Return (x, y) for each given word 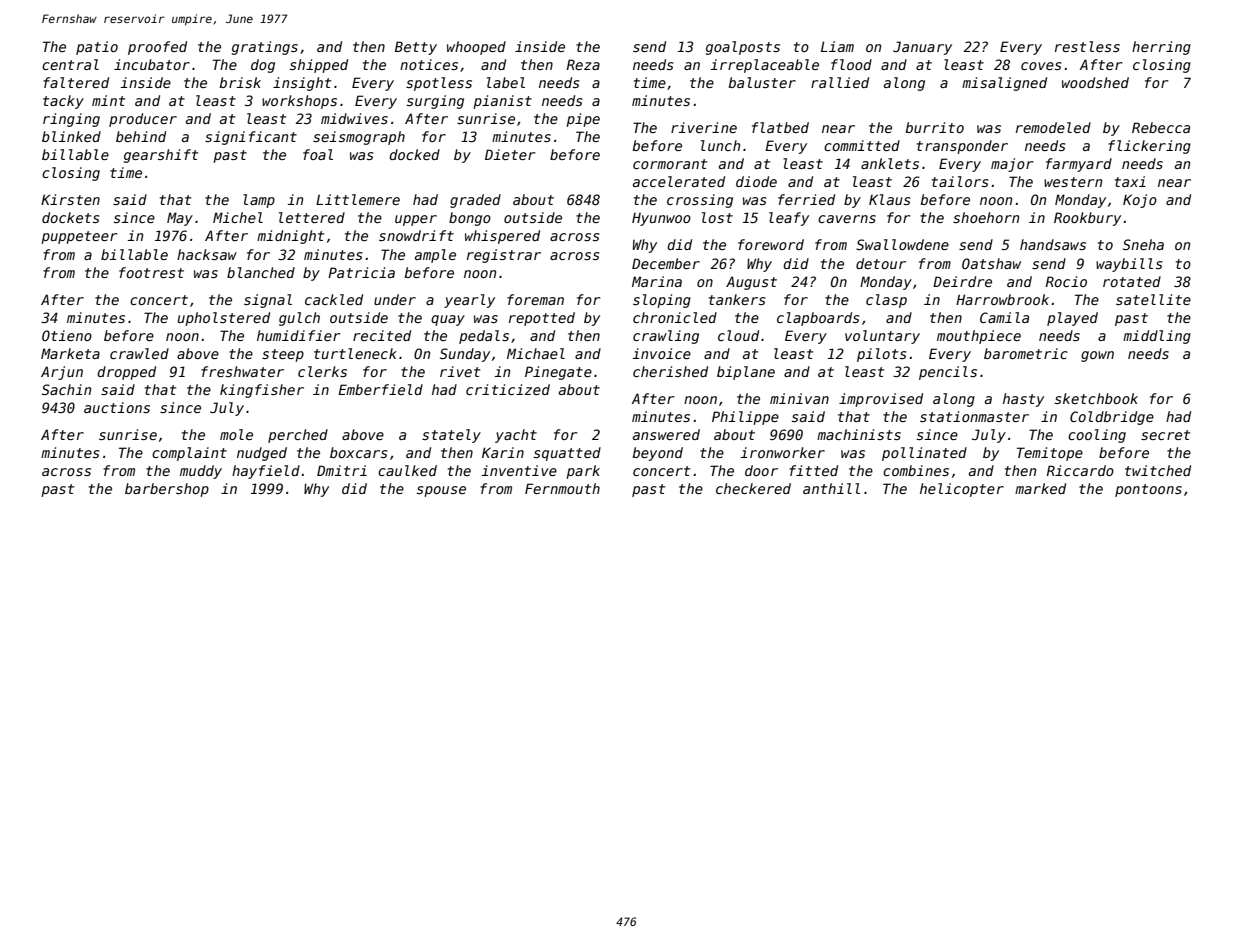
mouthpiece (979, 337)
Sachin (66, 389)
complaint (189, 454)
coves (1041, 66)
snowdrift (416, 235)
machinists (859, 434)
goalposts (743, 48)
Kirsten (70, 199)
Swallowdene (902, 244)
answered (666, 434)
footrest (151, 272)
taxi (1130, 181)
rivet (460, 371)
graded (475, 201)
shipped (319, 66)
